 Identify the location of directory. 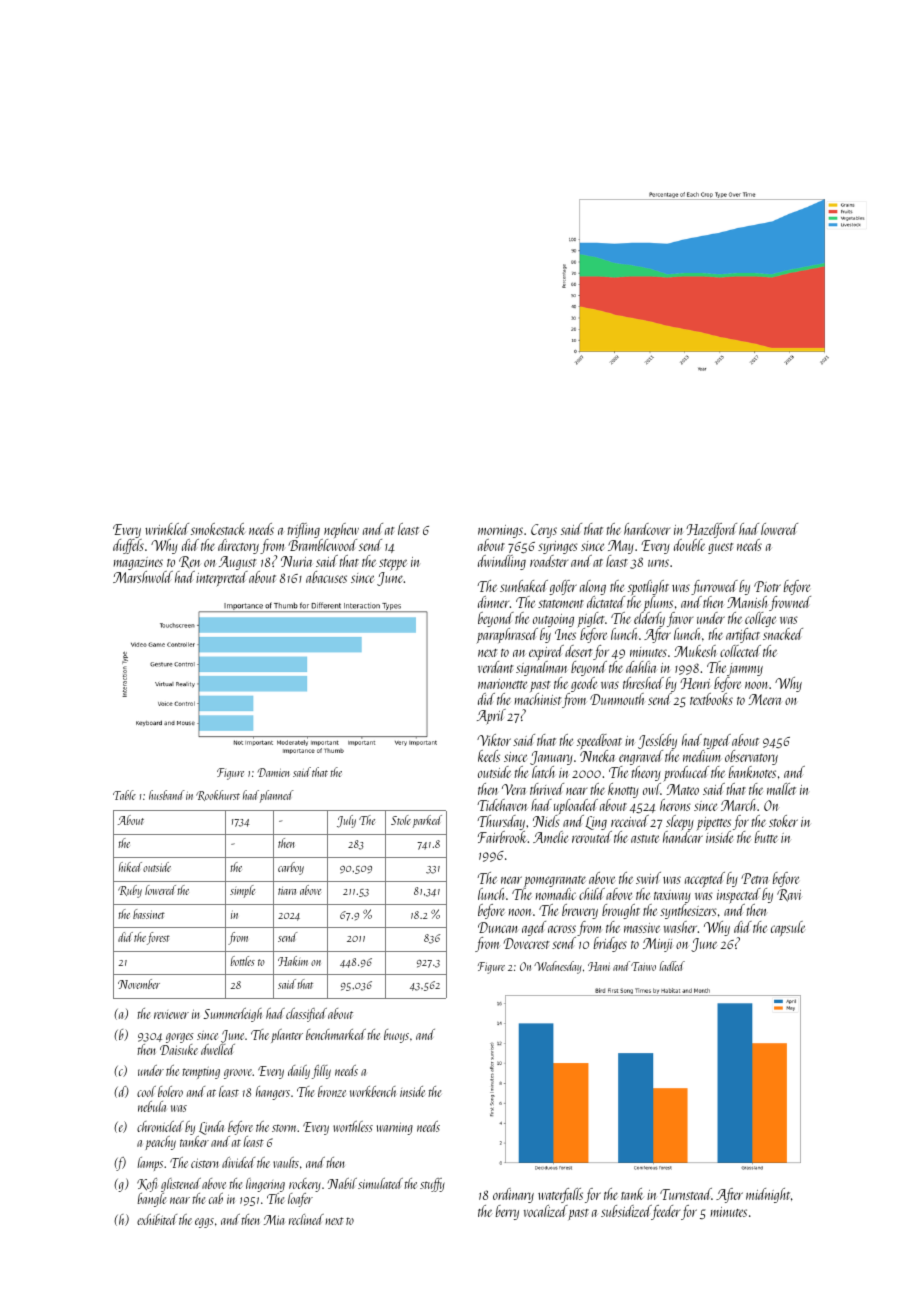
(238, 546).
